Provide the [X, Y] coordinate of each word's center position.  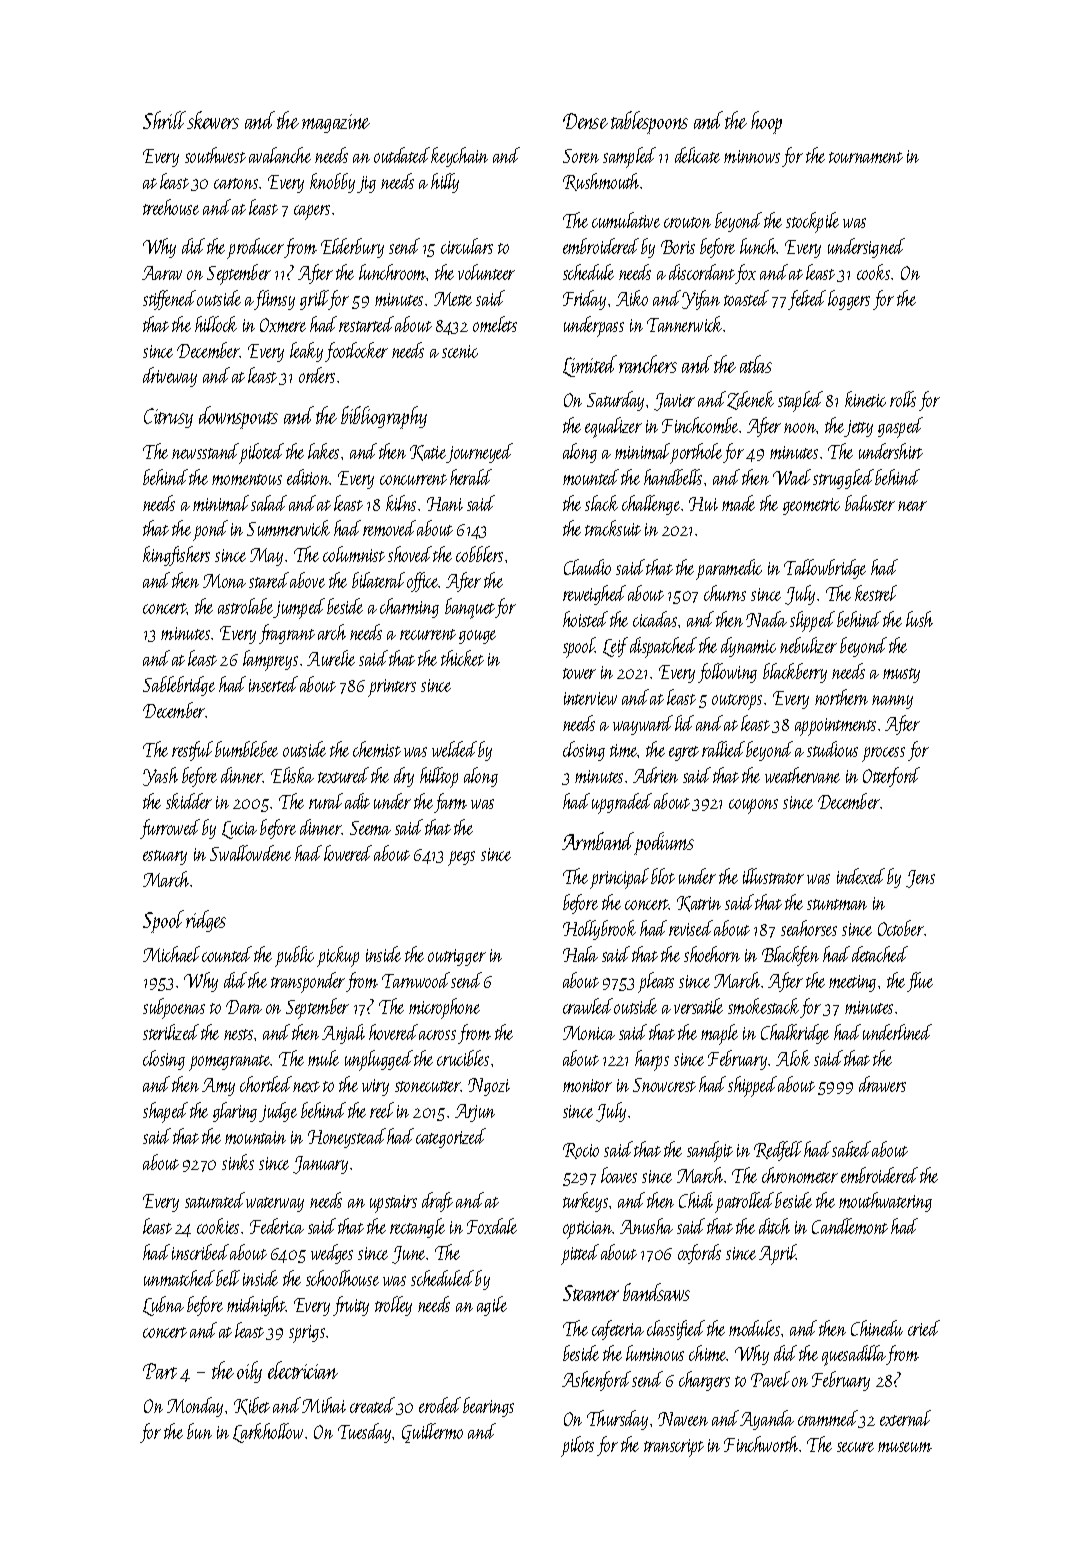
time [624, 750]
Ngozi [489, 1087]
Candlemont [850, 1226]
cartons [236, 183]
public [294, 956]
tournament [866, 157]
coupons [753, 806]
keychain [459, 157]
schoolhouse [342, 1278]
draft [437, 1202]
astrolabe [246, 608]
